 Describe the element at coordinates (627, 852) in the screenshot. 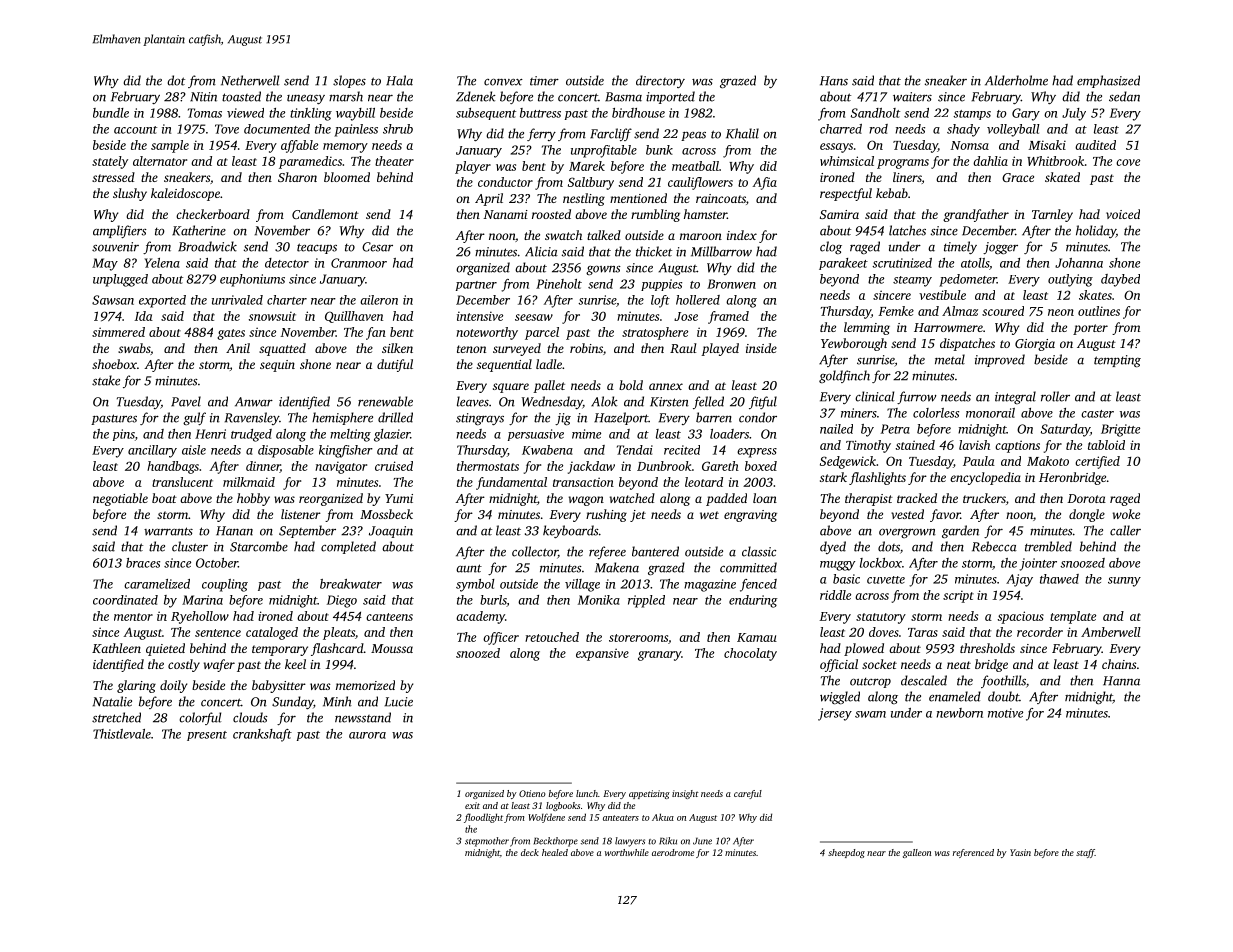

I see `worthwhile` at that location.
